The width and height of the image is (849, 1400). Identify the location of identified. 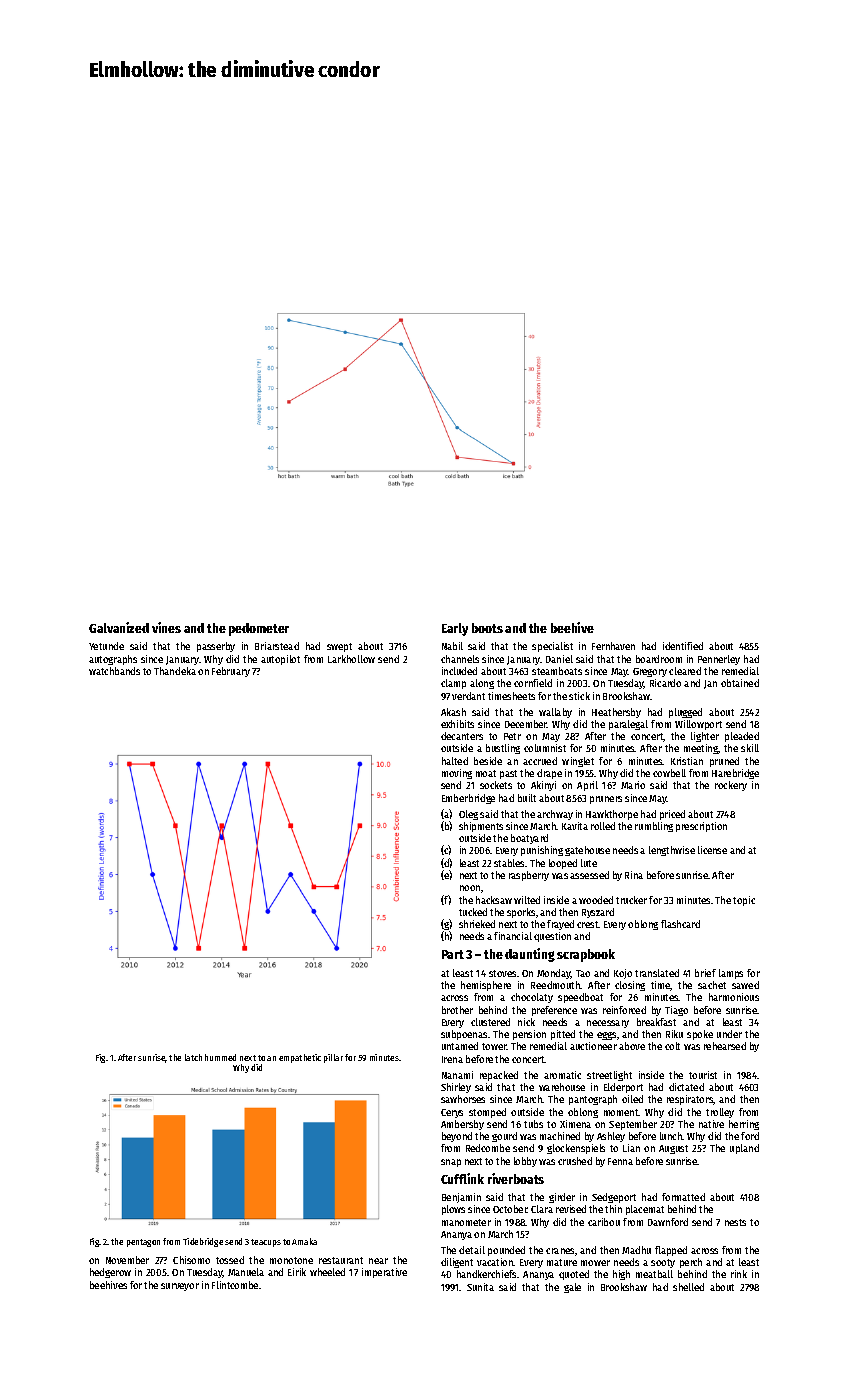
(683, 646).
